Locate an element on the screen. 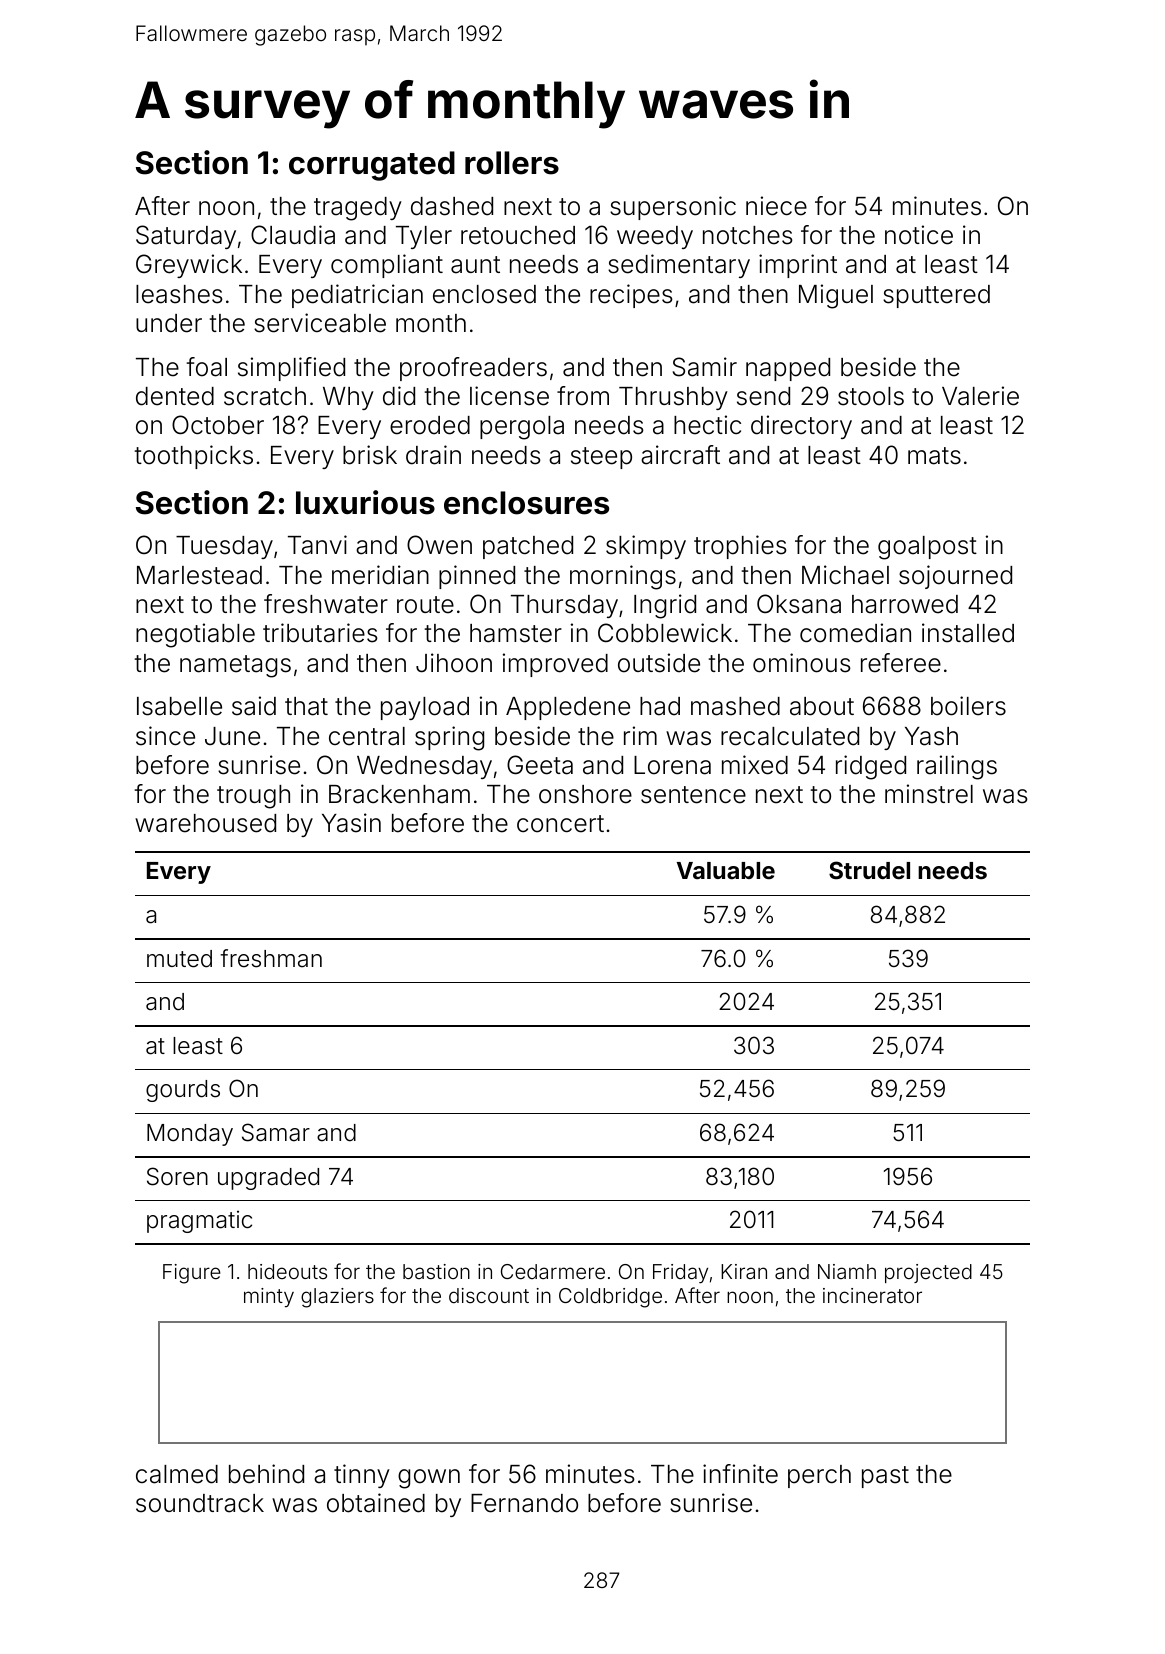 The width and height of the screenshot is (1165, 1654). that is located at coordinates (306, 706).
